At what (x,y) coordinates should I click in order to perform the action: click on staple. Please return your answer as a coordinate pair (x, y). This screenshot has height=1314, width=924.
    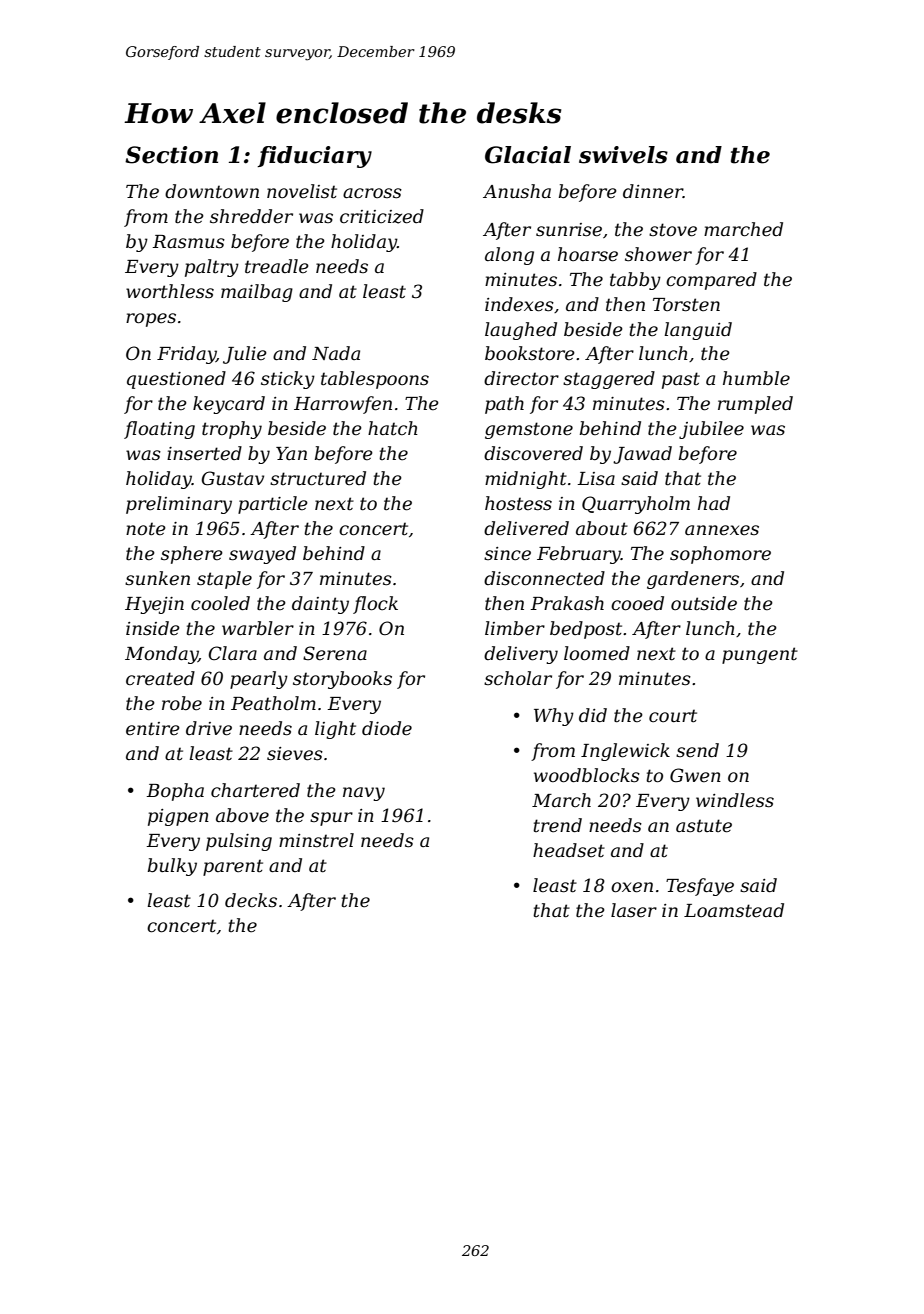
    Looking at the image, I should click on (224, 580).
